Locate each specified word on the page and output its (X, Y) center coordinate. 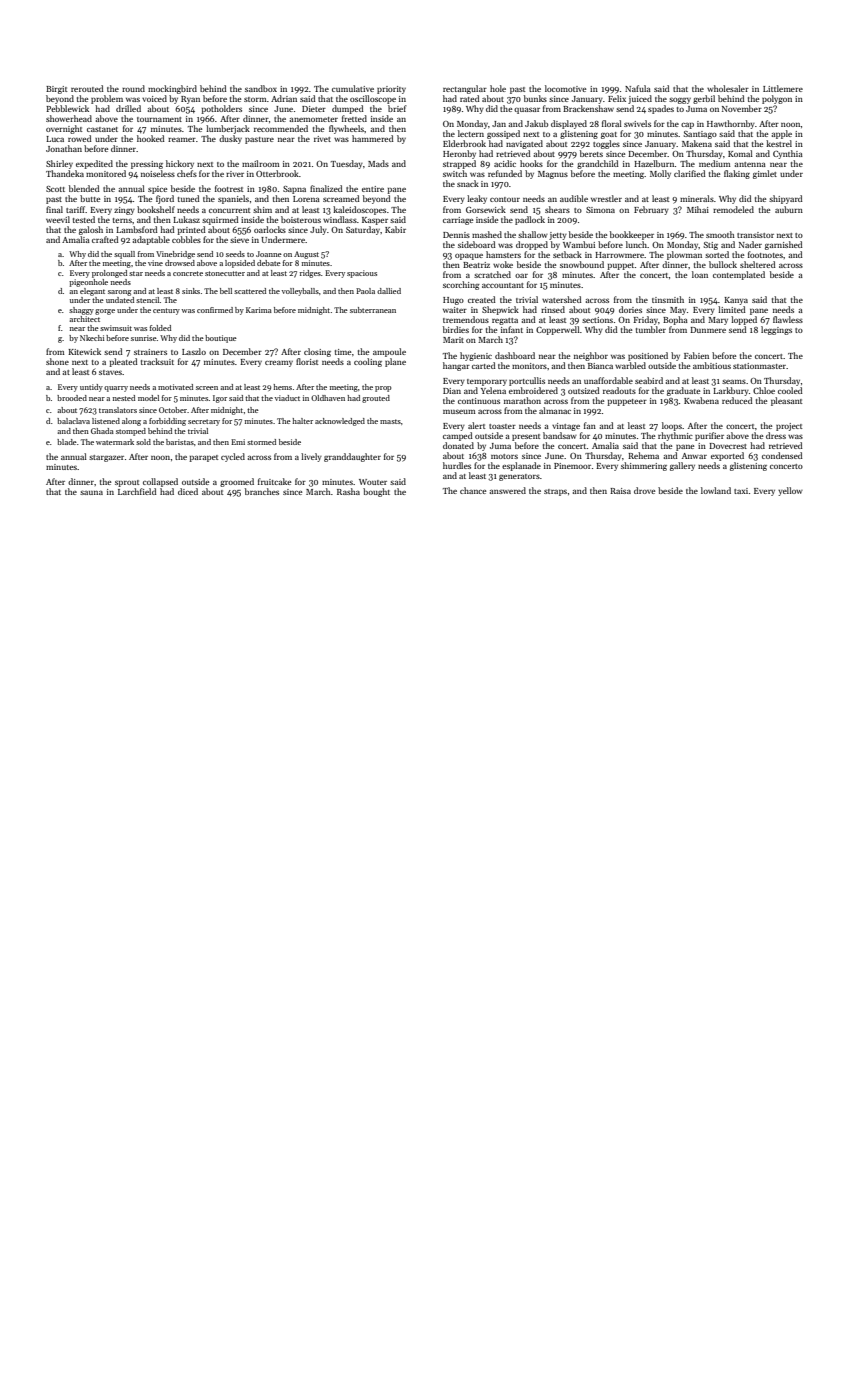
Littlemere (783, 88)
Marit (453, 340)
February (651, 210)
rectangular (465, 89)
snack (468, 183)
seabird (649, 380)
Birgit (56, 90)
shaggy (81, 311)
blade (67, 442)
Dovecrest (728, 446)
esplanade (521, 466)
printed (191, 230)
